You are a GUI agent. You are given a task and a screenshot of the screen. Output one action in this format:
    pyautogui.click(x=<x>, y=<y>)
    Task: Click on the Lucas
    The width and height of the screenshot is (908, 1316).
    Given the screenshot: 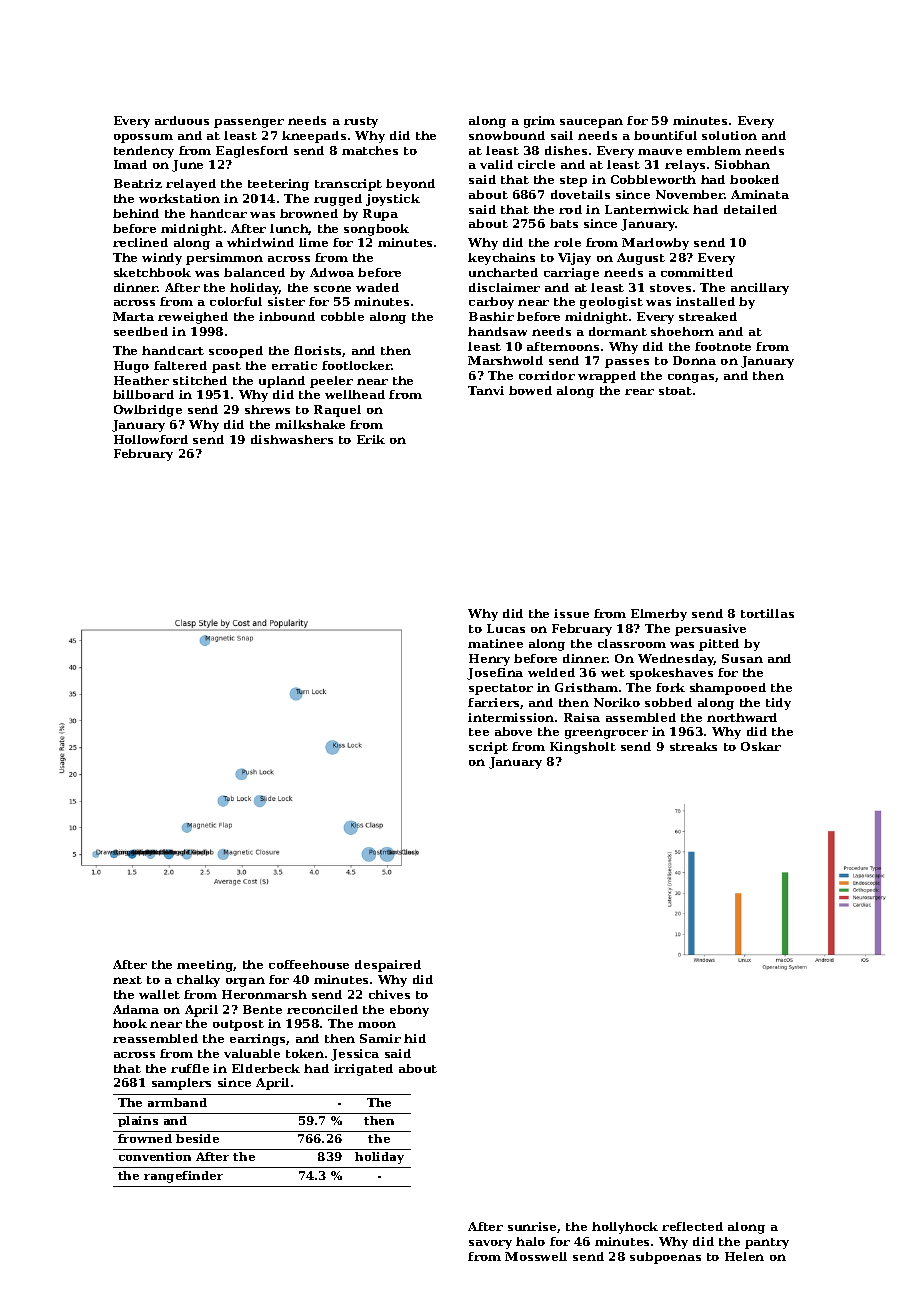 What is the action you would take?
    pyautogui.click(x=506, y=628)
